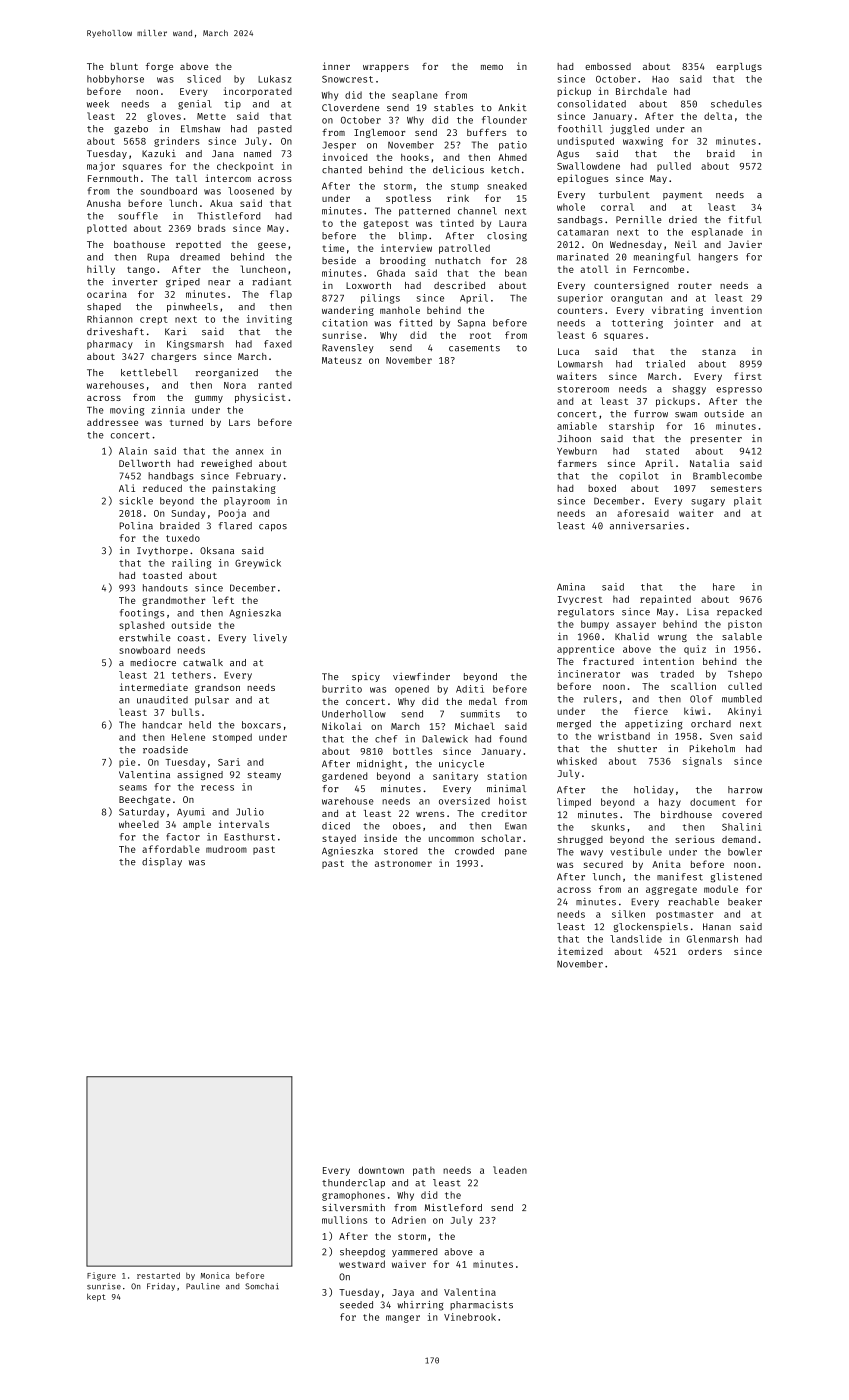 The width and height of the screenshot is (849, 1400). What do you see at coordinates (333, 248) in the screenshot?
I see `time` at bounding box center [333, 248].
